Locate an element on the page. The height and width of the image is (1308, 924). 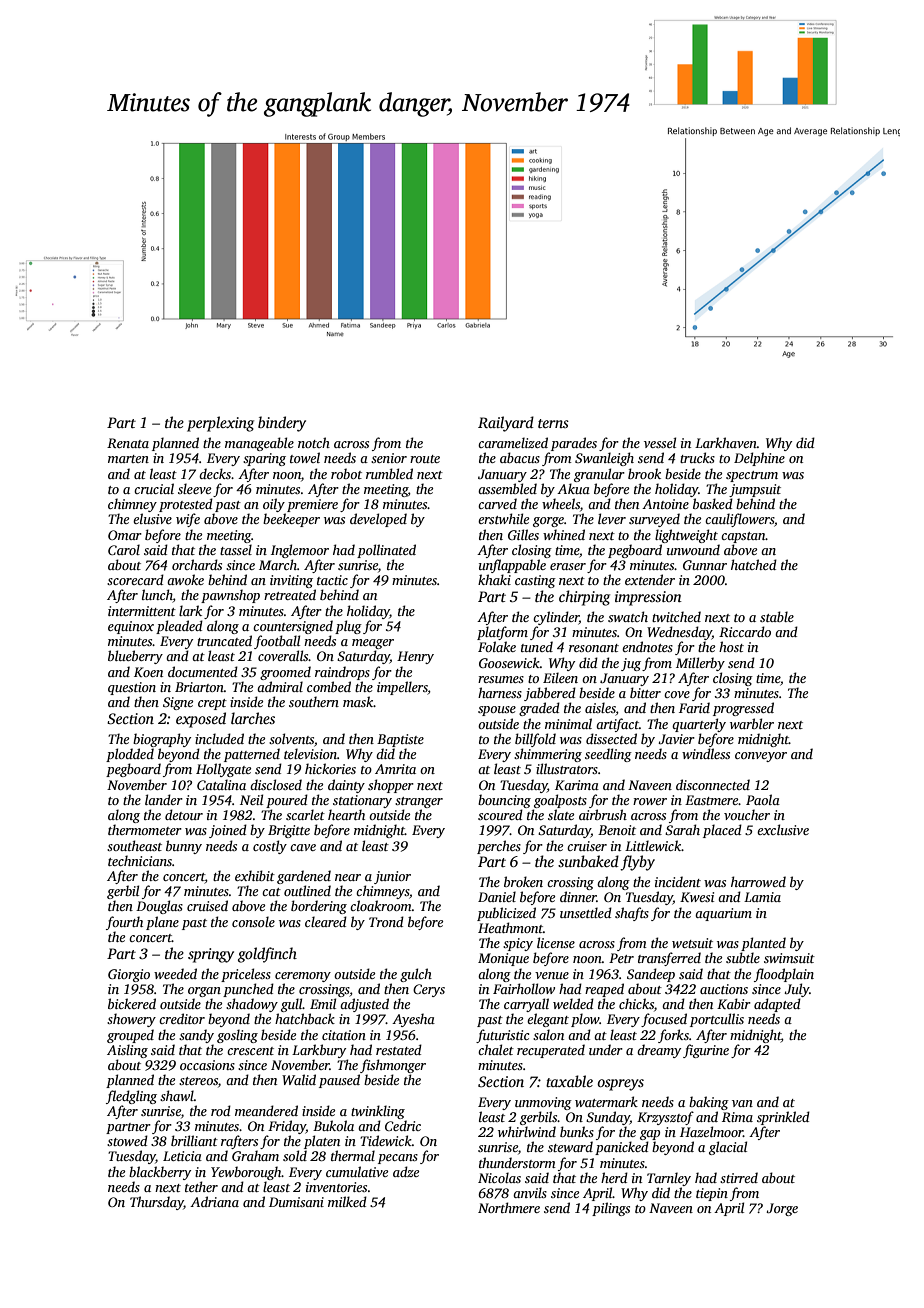
Leticia is located at coordinates (182, 1156).
